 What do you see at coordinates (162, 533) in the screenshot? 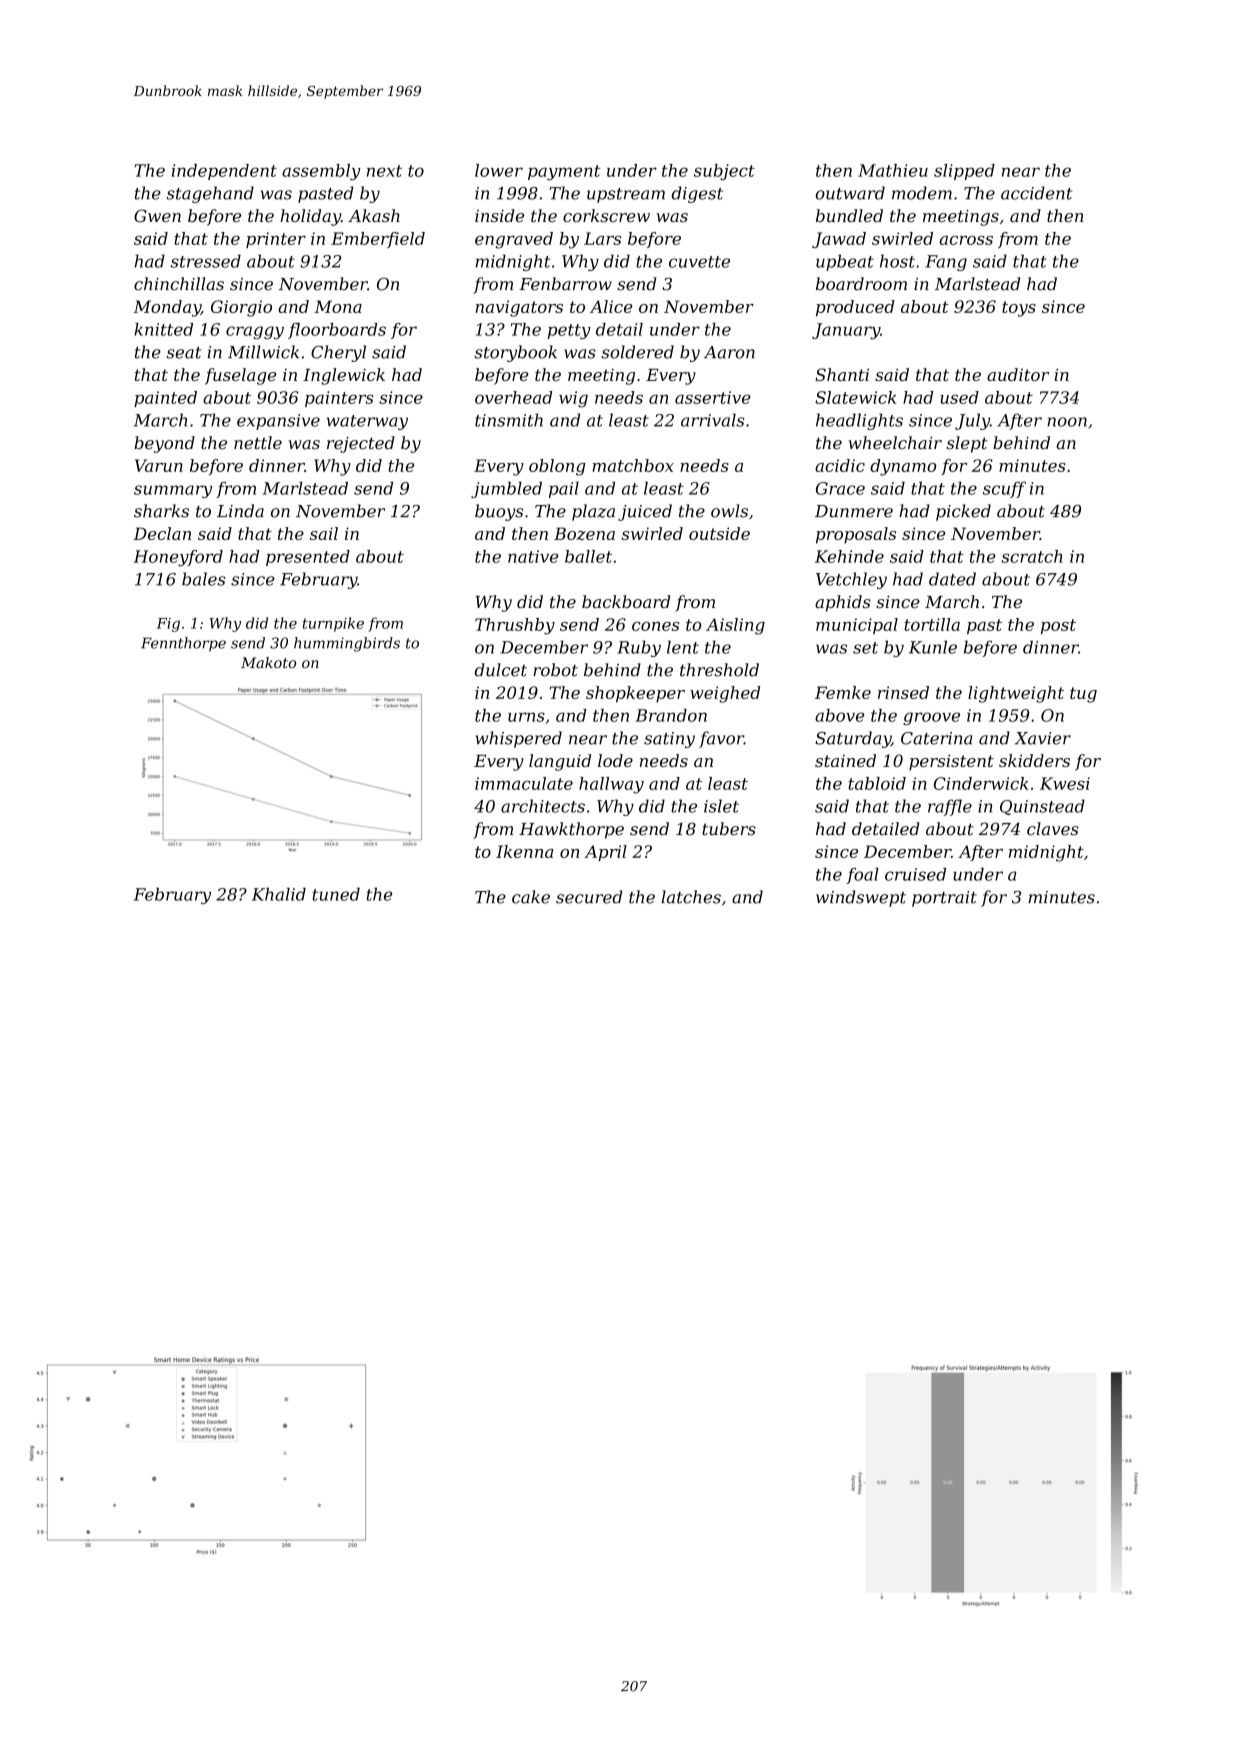
I see `Declan` at bounding box center [162, 533].
